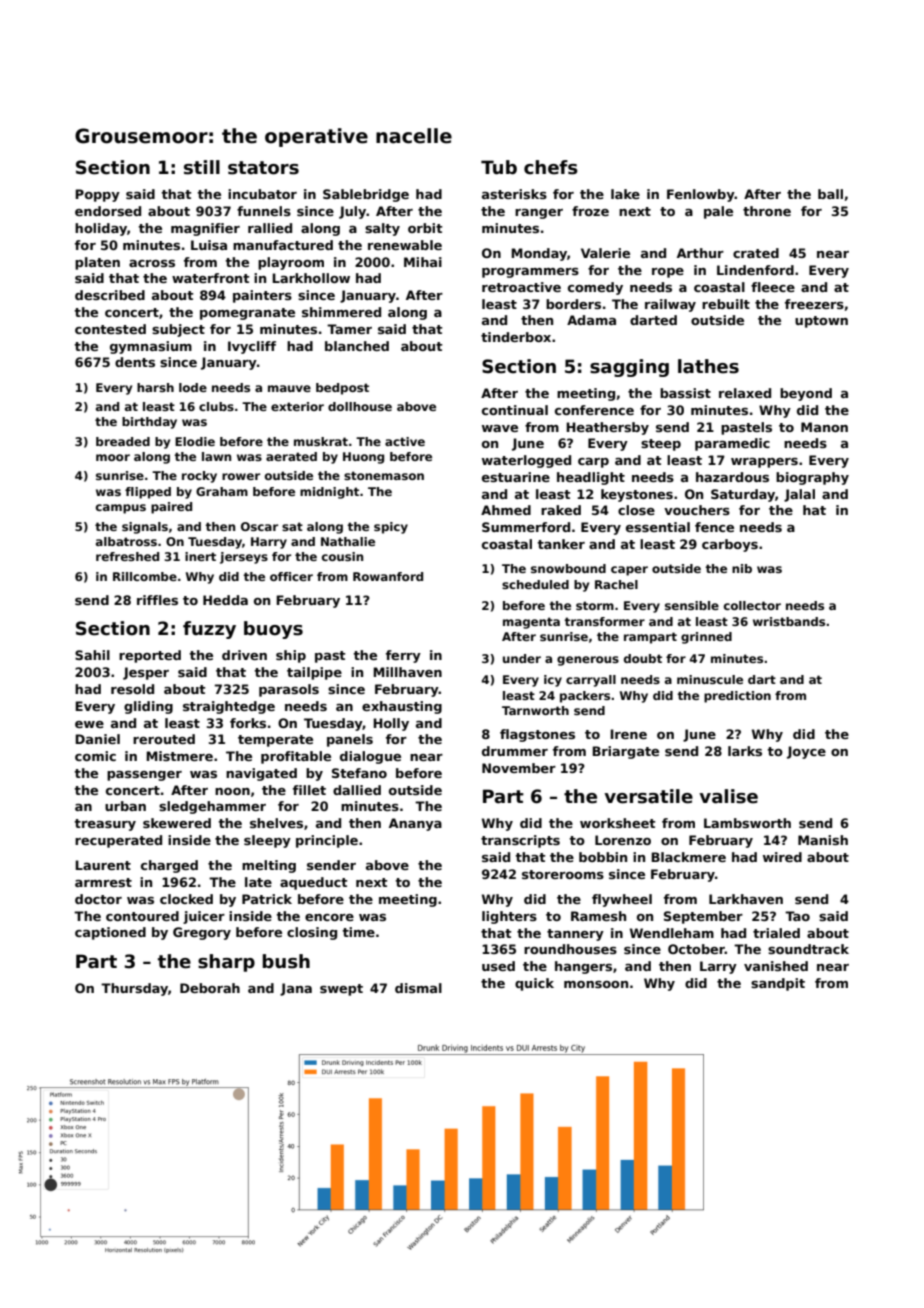  I want to click on urban, so click(125, 806).
